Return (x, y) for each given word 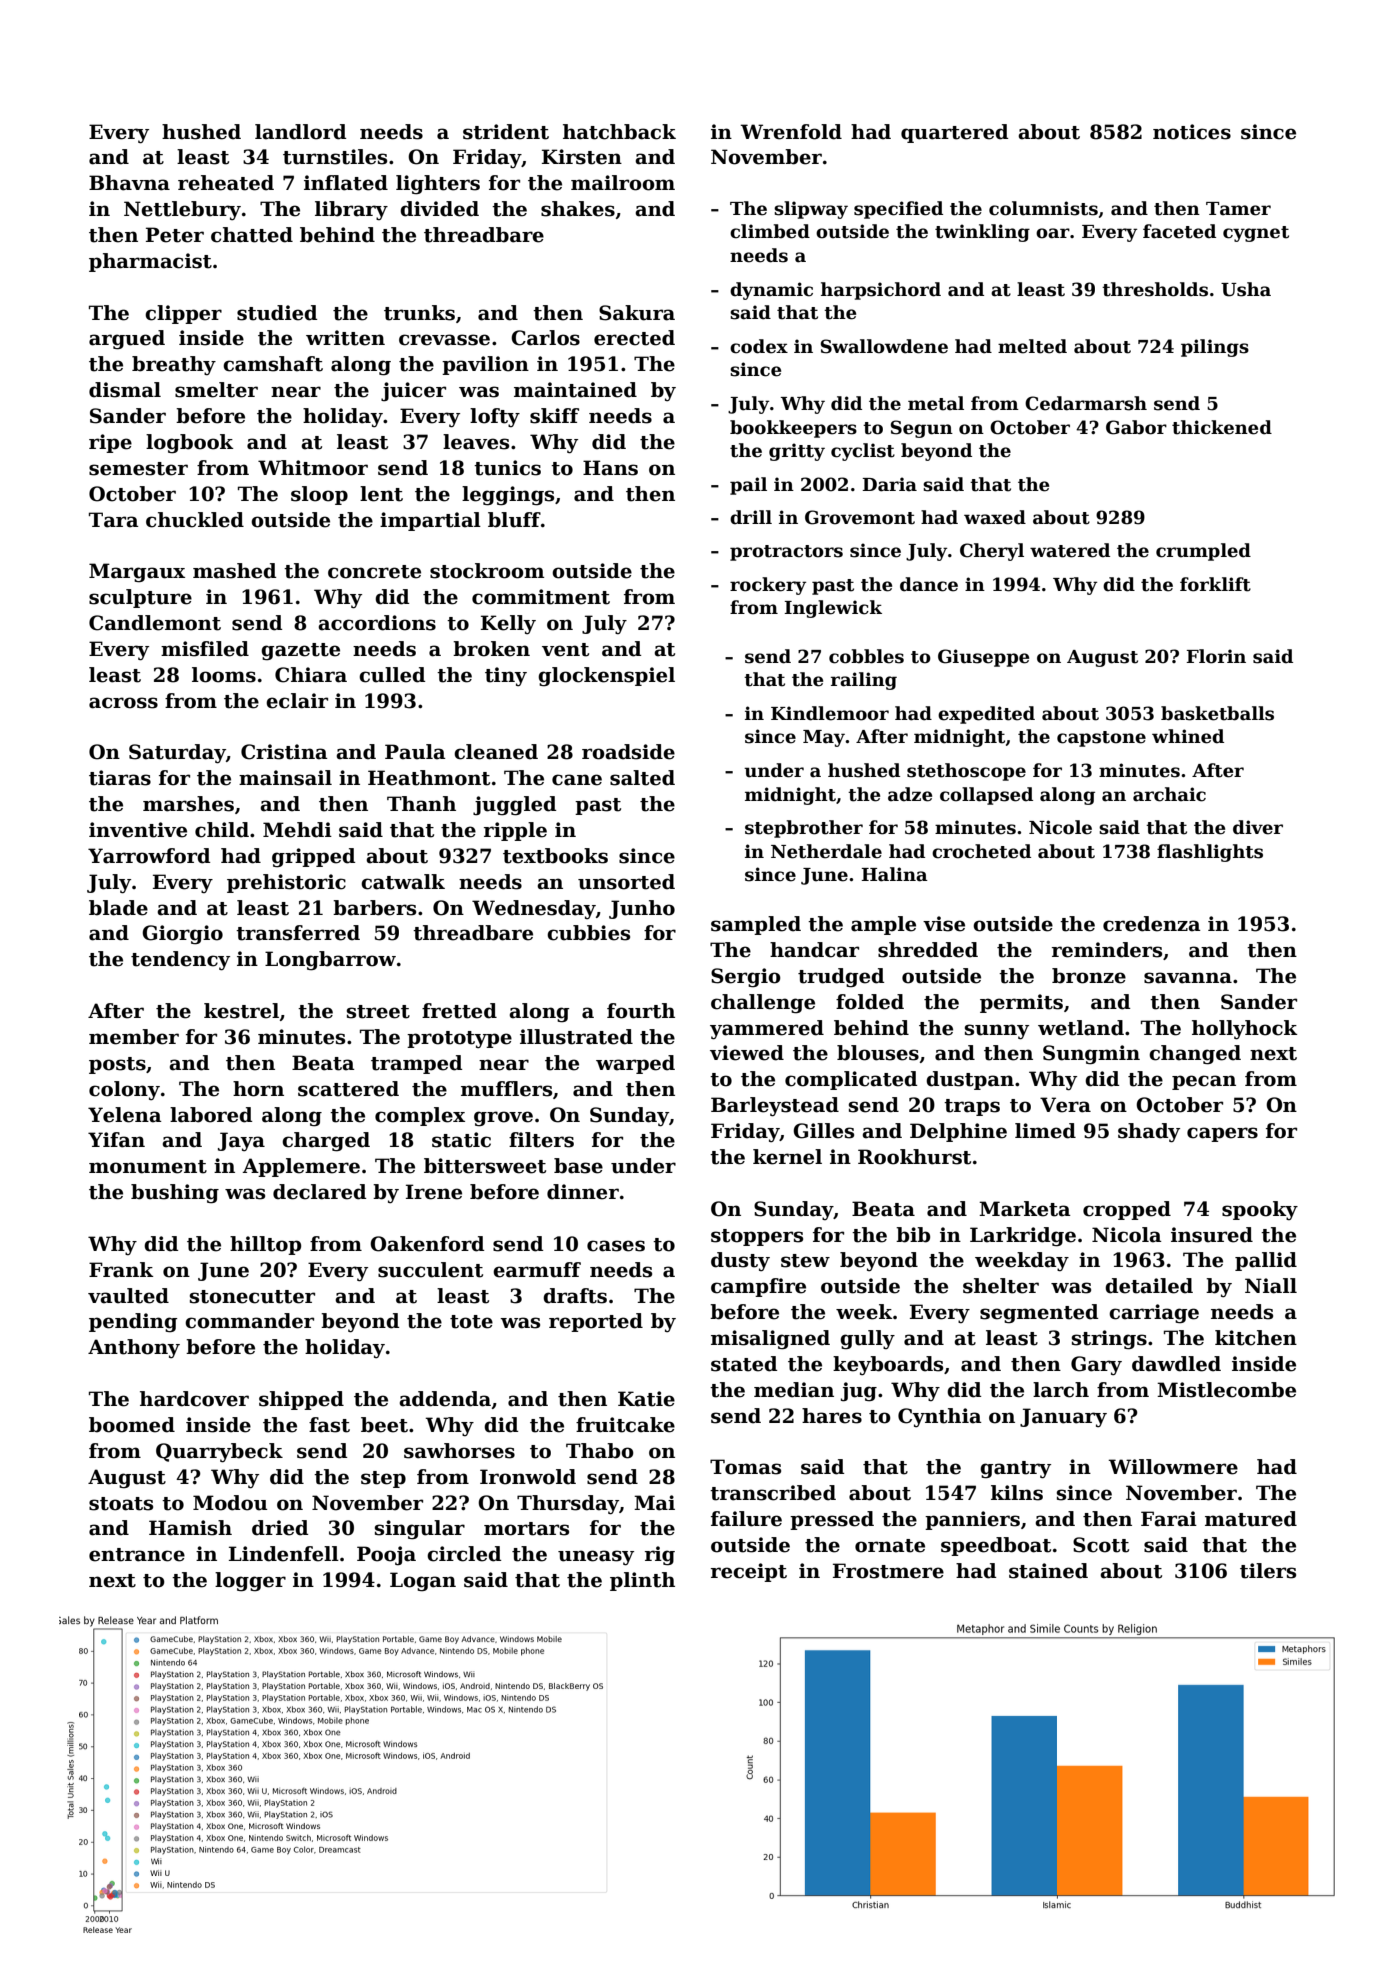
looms (224, 675)
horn (258, 1089)
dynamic (771, 291)
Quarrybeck (219, 1453)
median (794, 1390)
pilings (1215, 348)
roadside (628, 752)
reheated (226, 183)
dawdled (1176, 1364)
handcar (814, 950)
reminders (1107, 950)
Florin (1216, 656)
